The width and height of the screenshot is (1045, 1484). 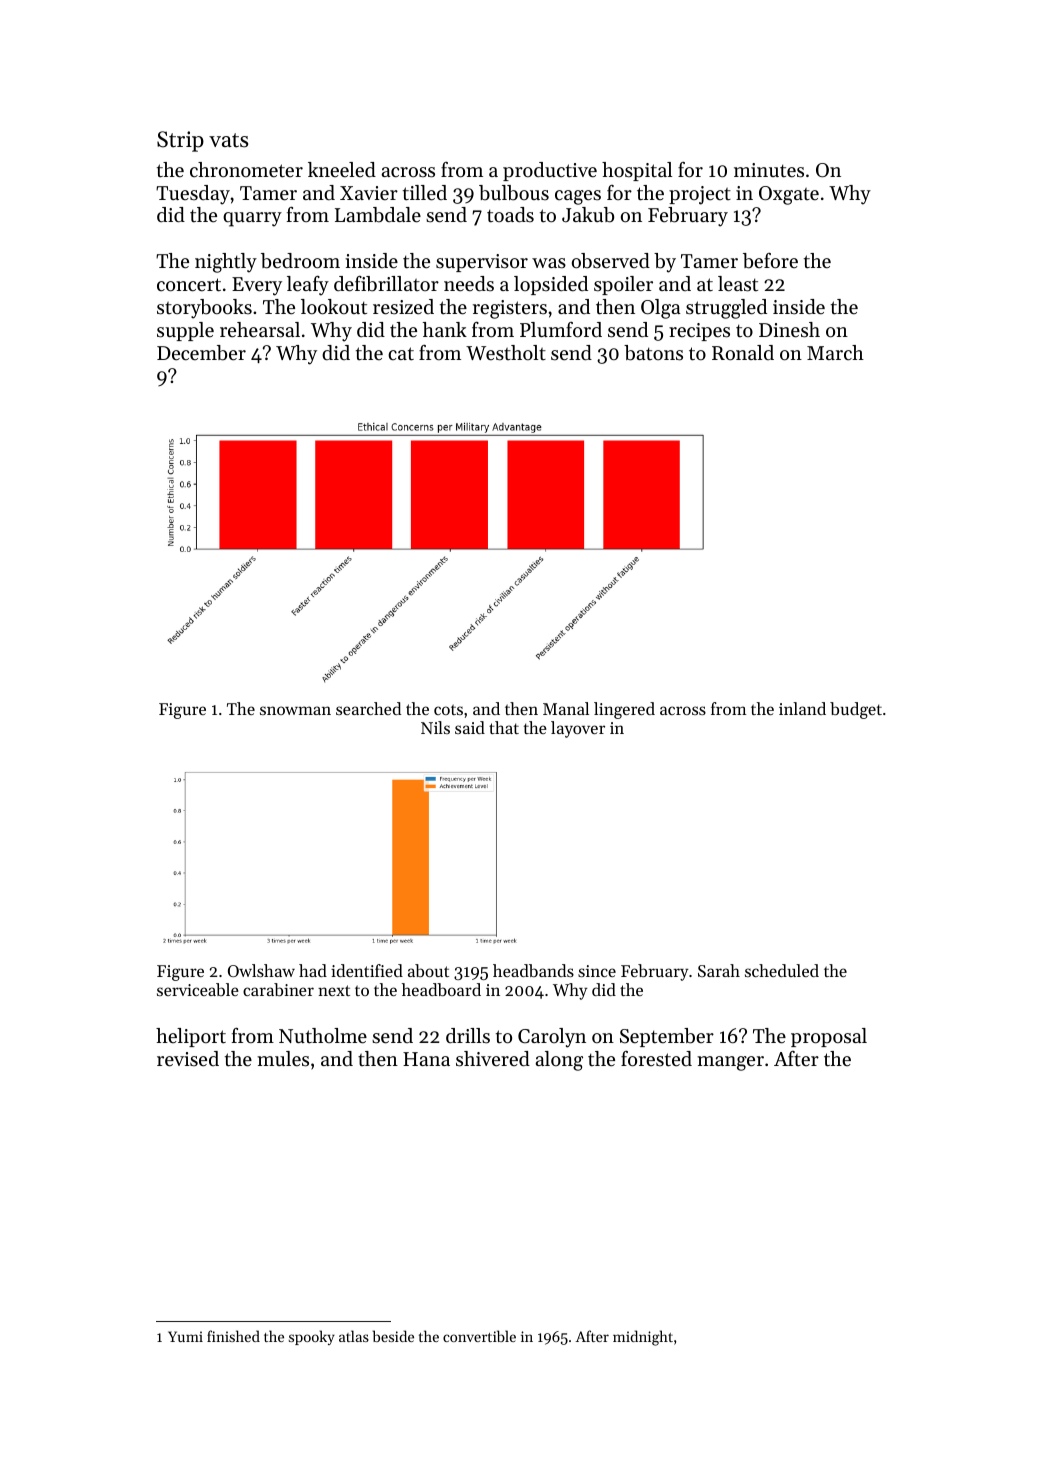 What do you see at coordinates (260, 330) in the screenshot?
I see `rehearsal` at bounding box center [260, 330].
